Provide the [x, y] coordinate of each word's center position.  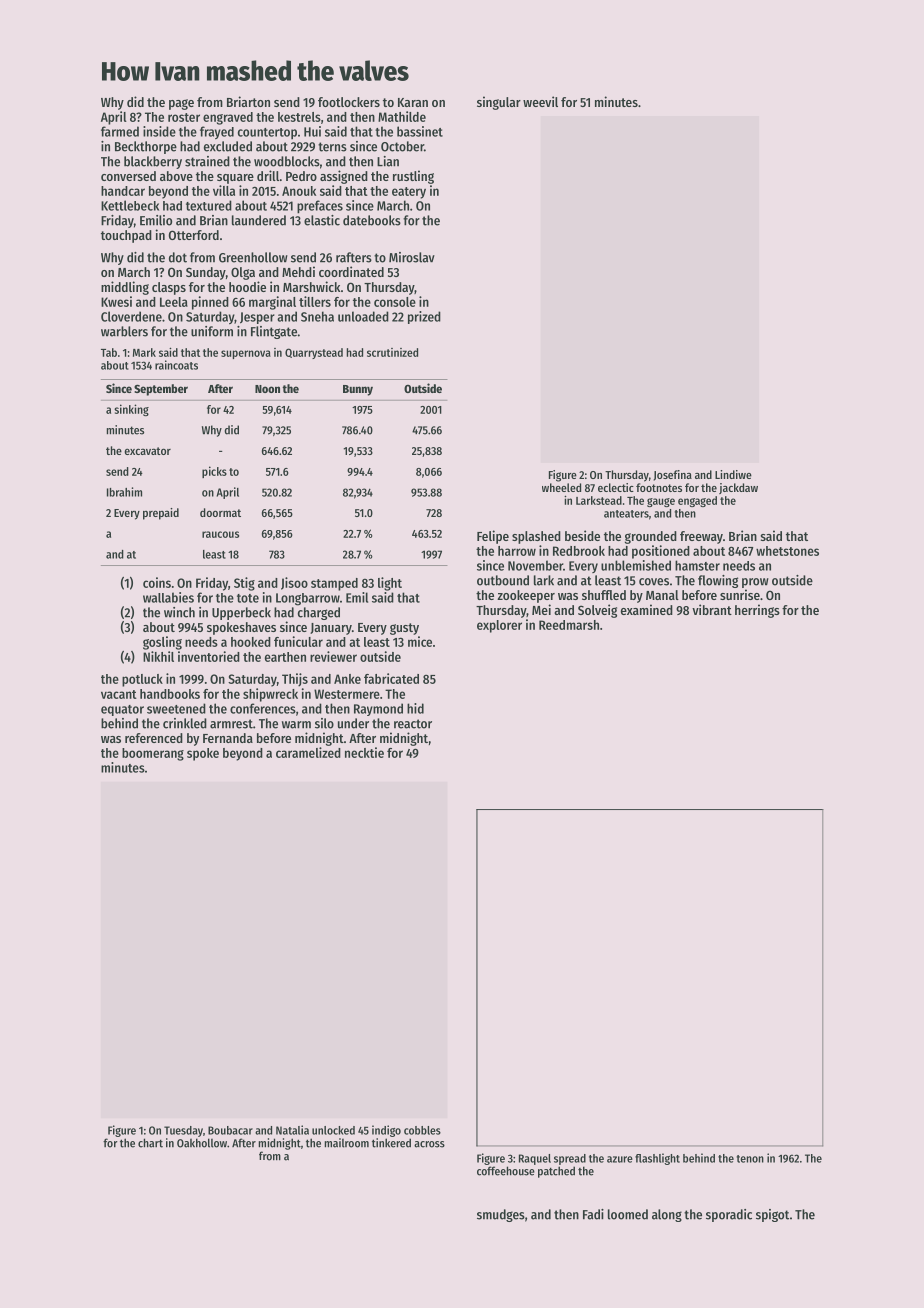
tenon [750, 1159]
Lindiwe [733, 474]
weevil [540, 101]
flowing [718, 581]
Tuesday [183, 1131]
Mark [144, 352]
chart [150, 1143]
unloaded [363, 316]
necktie [364, 752]
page [181, 104]
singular [499, 103]
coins [157, 582]
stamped [334, 584]
